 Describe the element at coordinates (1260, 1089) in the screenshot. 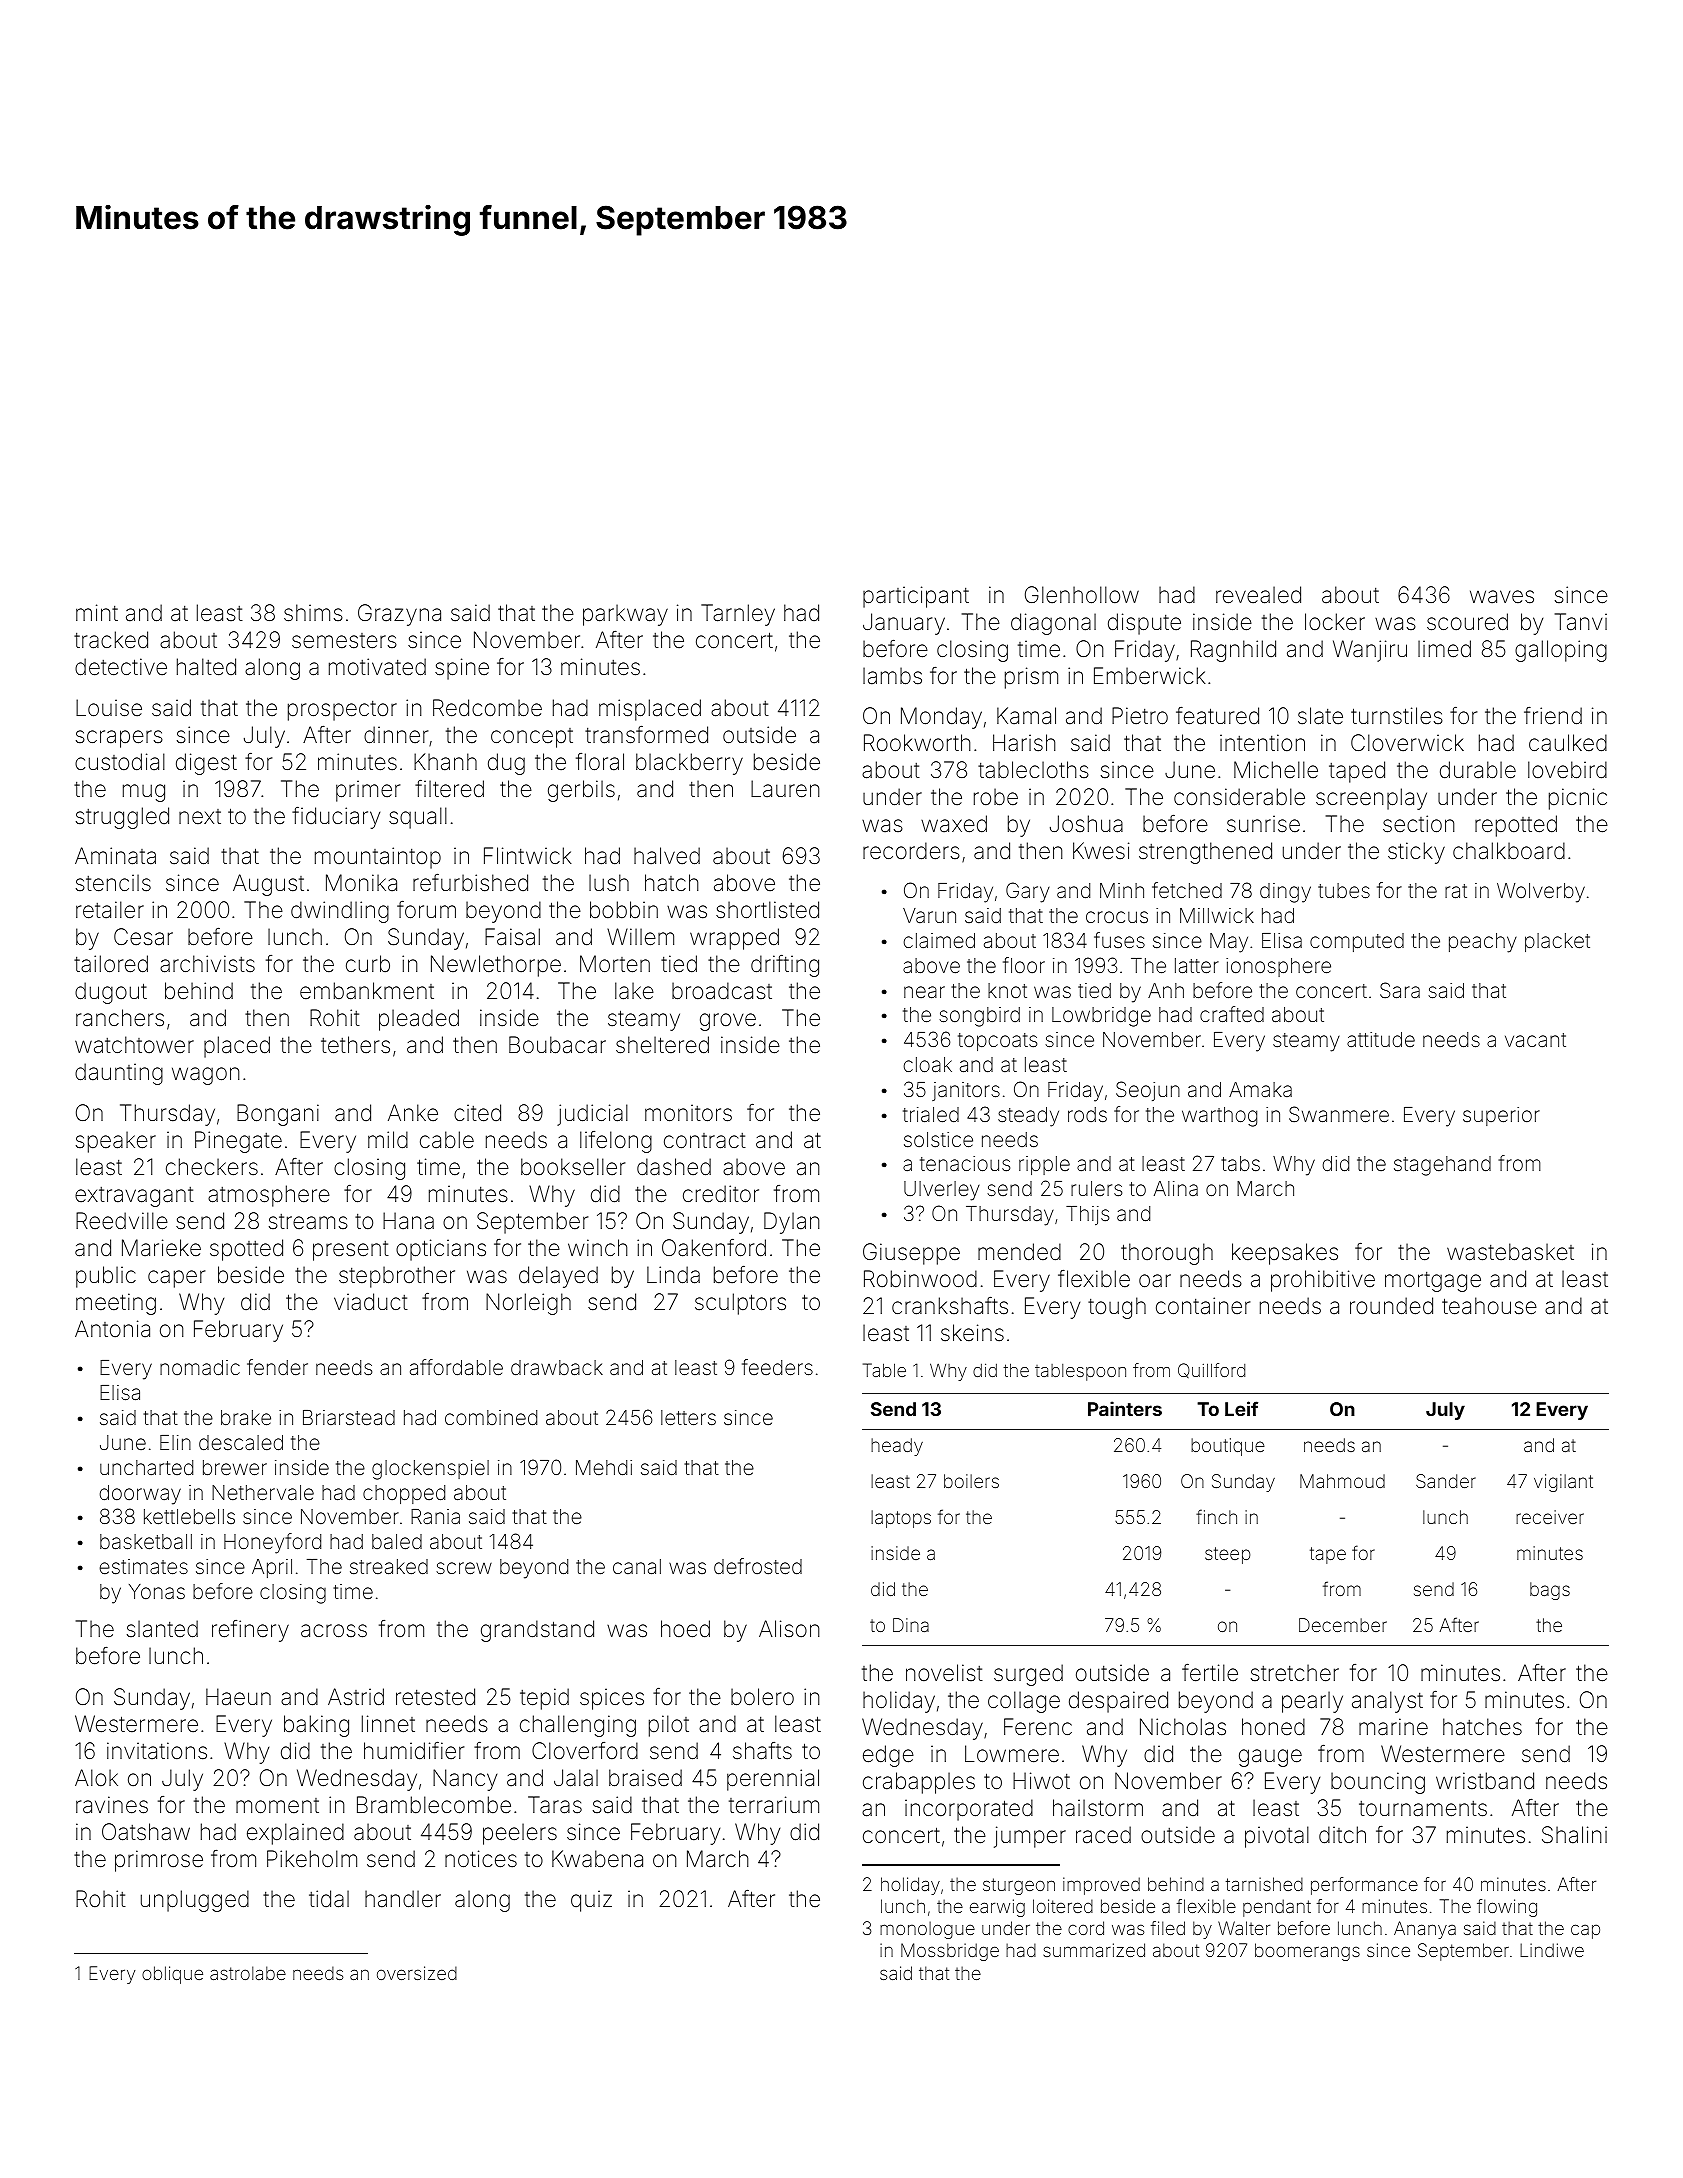

I see `Amaka` at that location.
